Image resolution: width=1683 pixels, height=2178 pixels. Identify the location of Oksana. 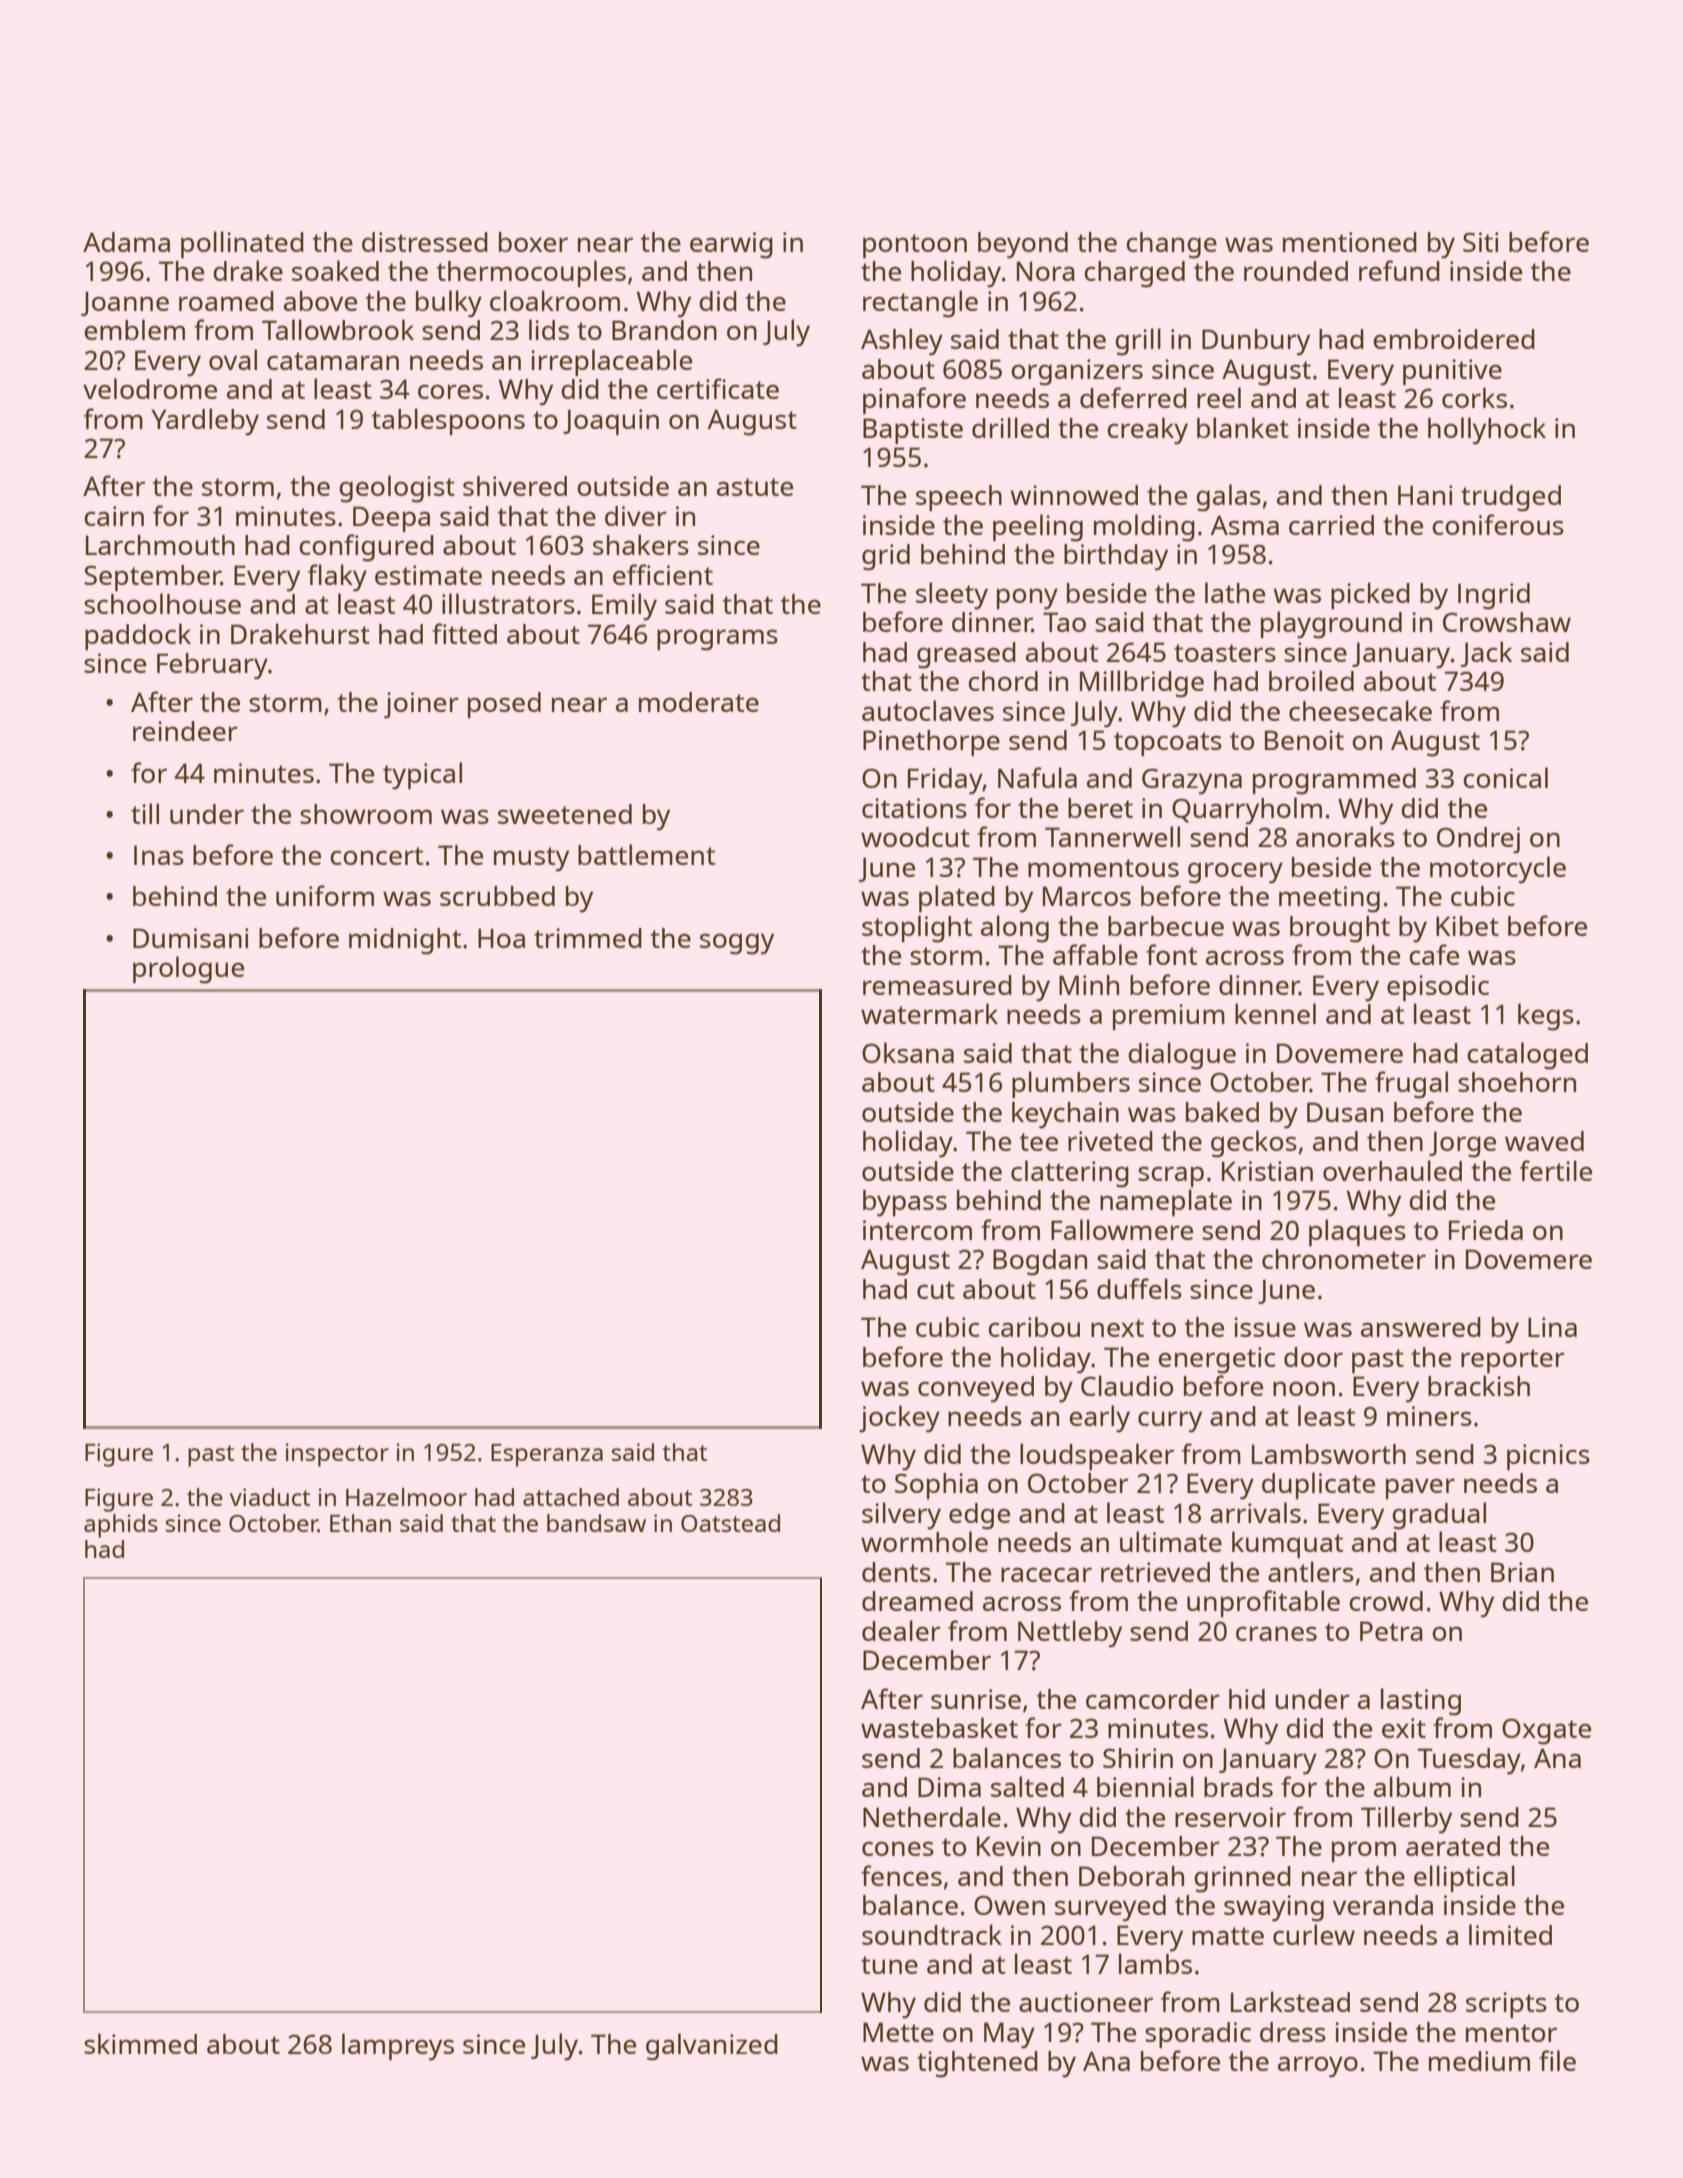
(908, 1052).
